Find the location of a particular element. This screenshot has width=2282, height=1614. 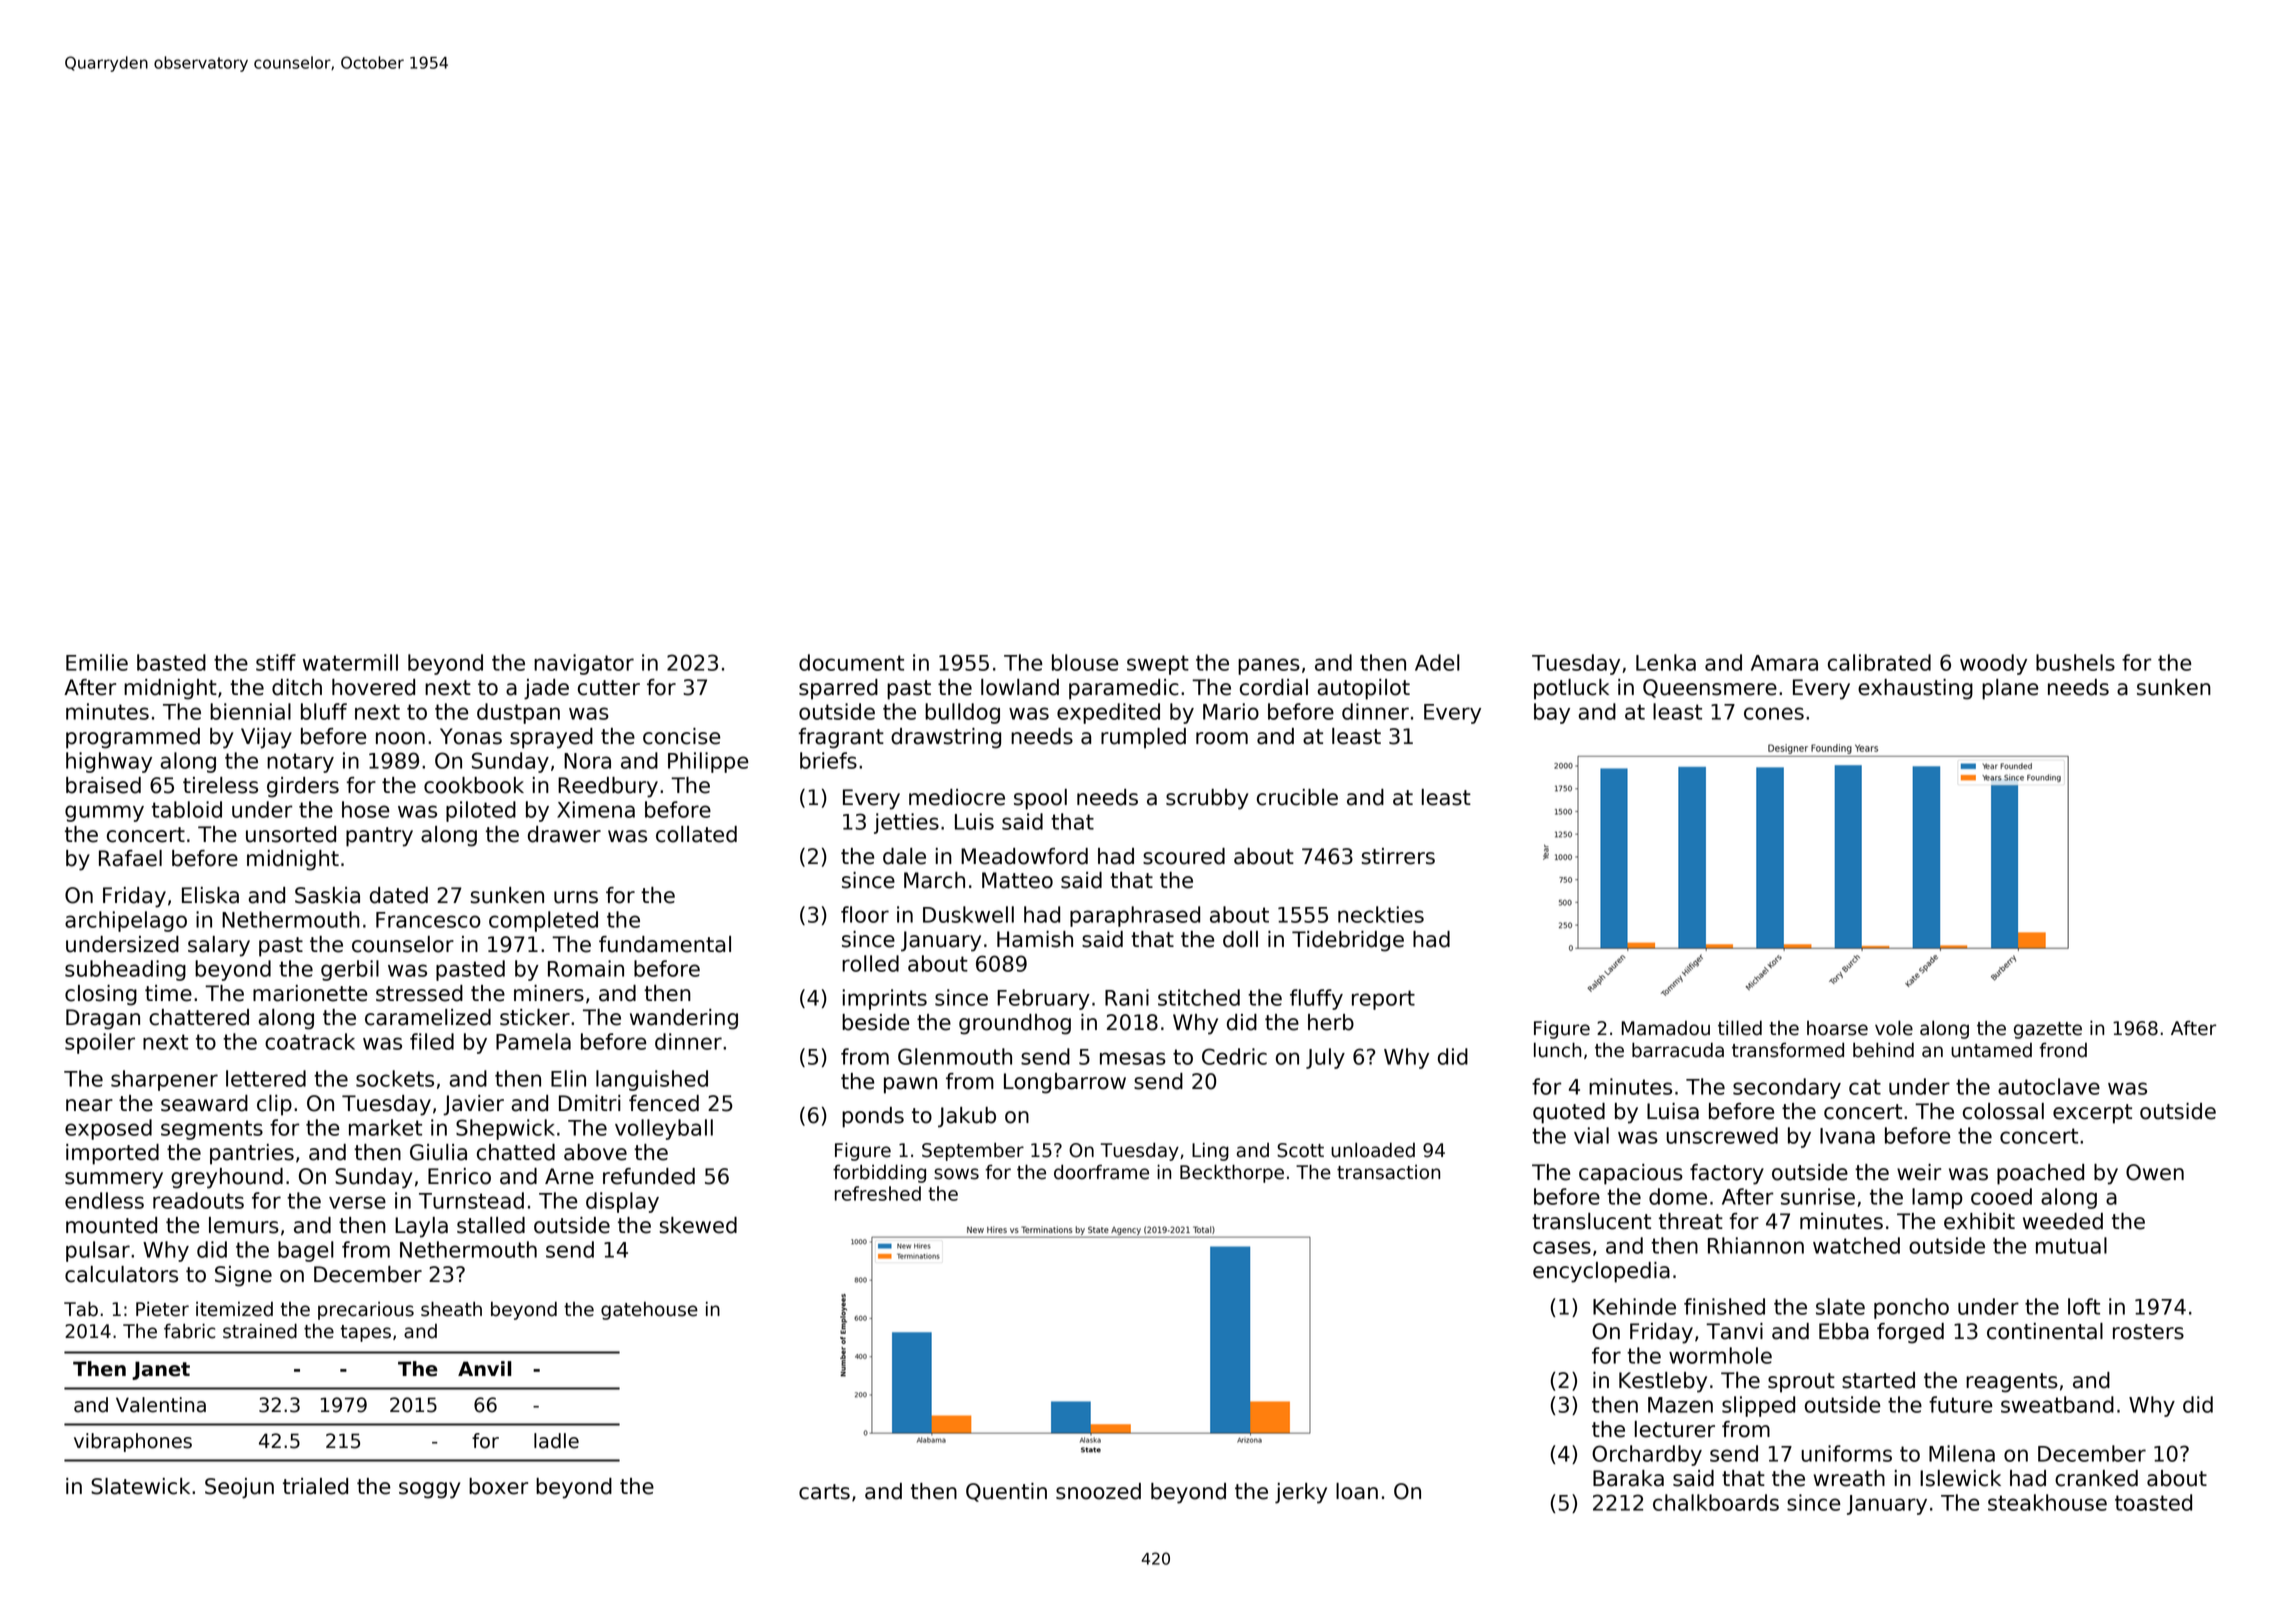

mounted is located at coordinates (111, 1225).
